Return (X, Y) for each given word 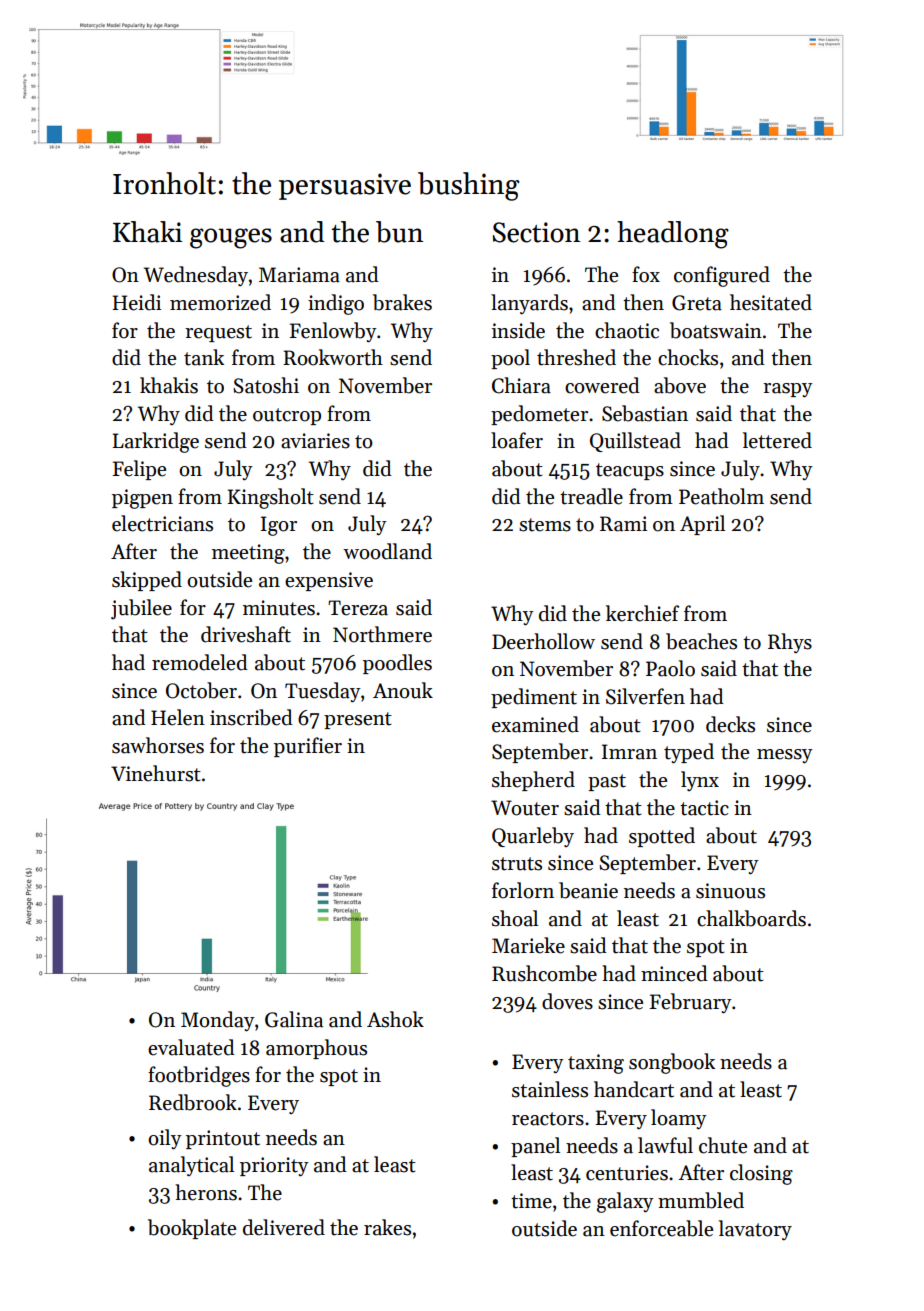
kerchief (642, 613)
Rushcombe (544, 973)
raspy (788, 390)
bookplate (192, 1229)
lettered (777, 440)
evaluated (191, 1047)
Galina (294, 1019)
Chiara (521, 385)
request (218, 333)
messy (785, 756)
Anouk (403, 690)
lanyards (529, 304)
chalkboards (751, 918)
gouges (231, 238)
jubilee (141, 609)
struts (517, 864)
